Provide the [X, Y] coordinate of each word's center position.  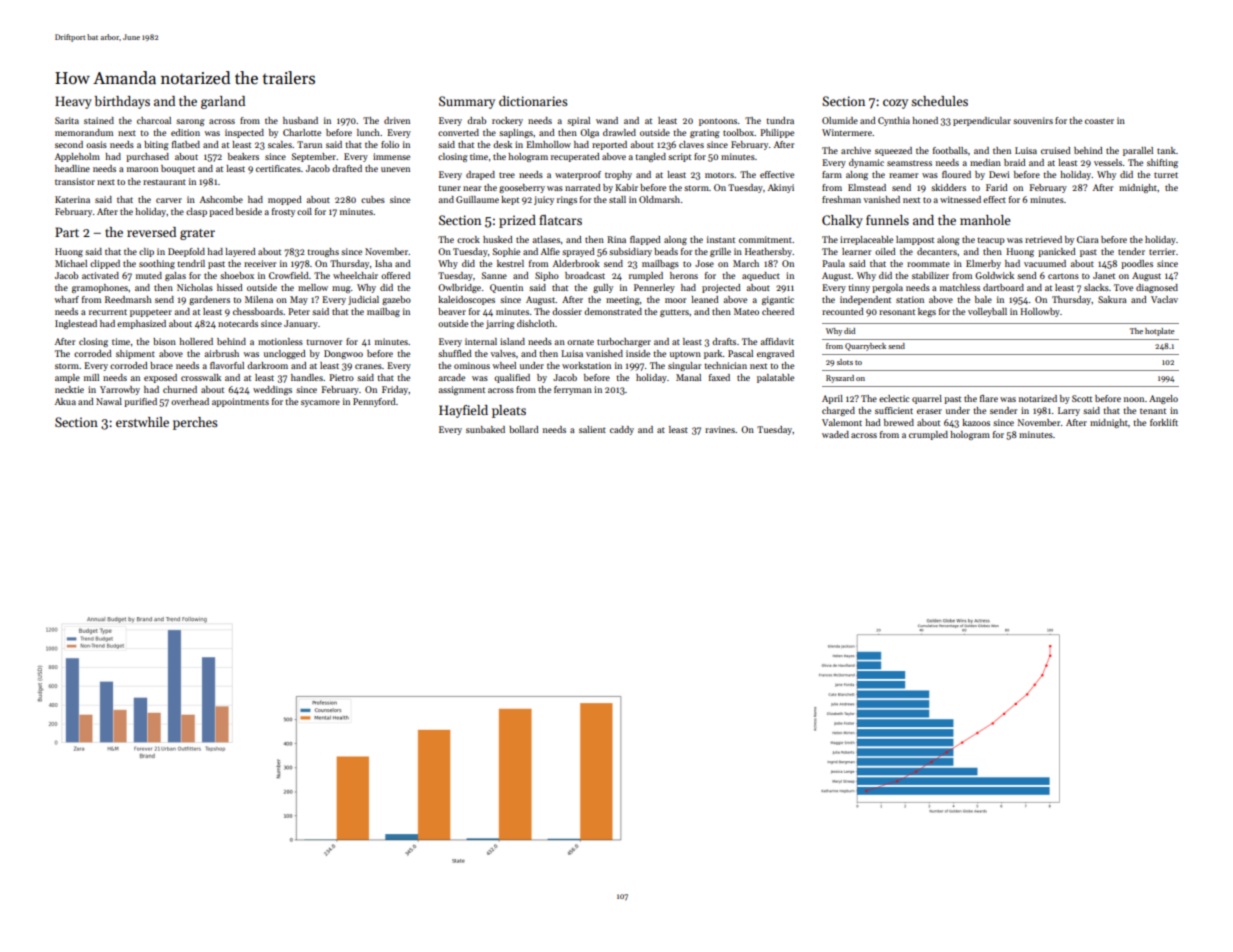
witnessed [960, 199]
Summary [467, 102]
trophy [618, 175]
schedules [939, 101]
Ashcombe [221, 199]
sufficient [894, 410]
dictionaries [533, 101]
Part [67, 232]
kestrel [510, 263]
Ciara [1088, 239]
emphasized [141, 324]
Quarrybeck [865, 347]
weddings [272, 390]
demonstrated [613, 311]
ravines [720, 429]
